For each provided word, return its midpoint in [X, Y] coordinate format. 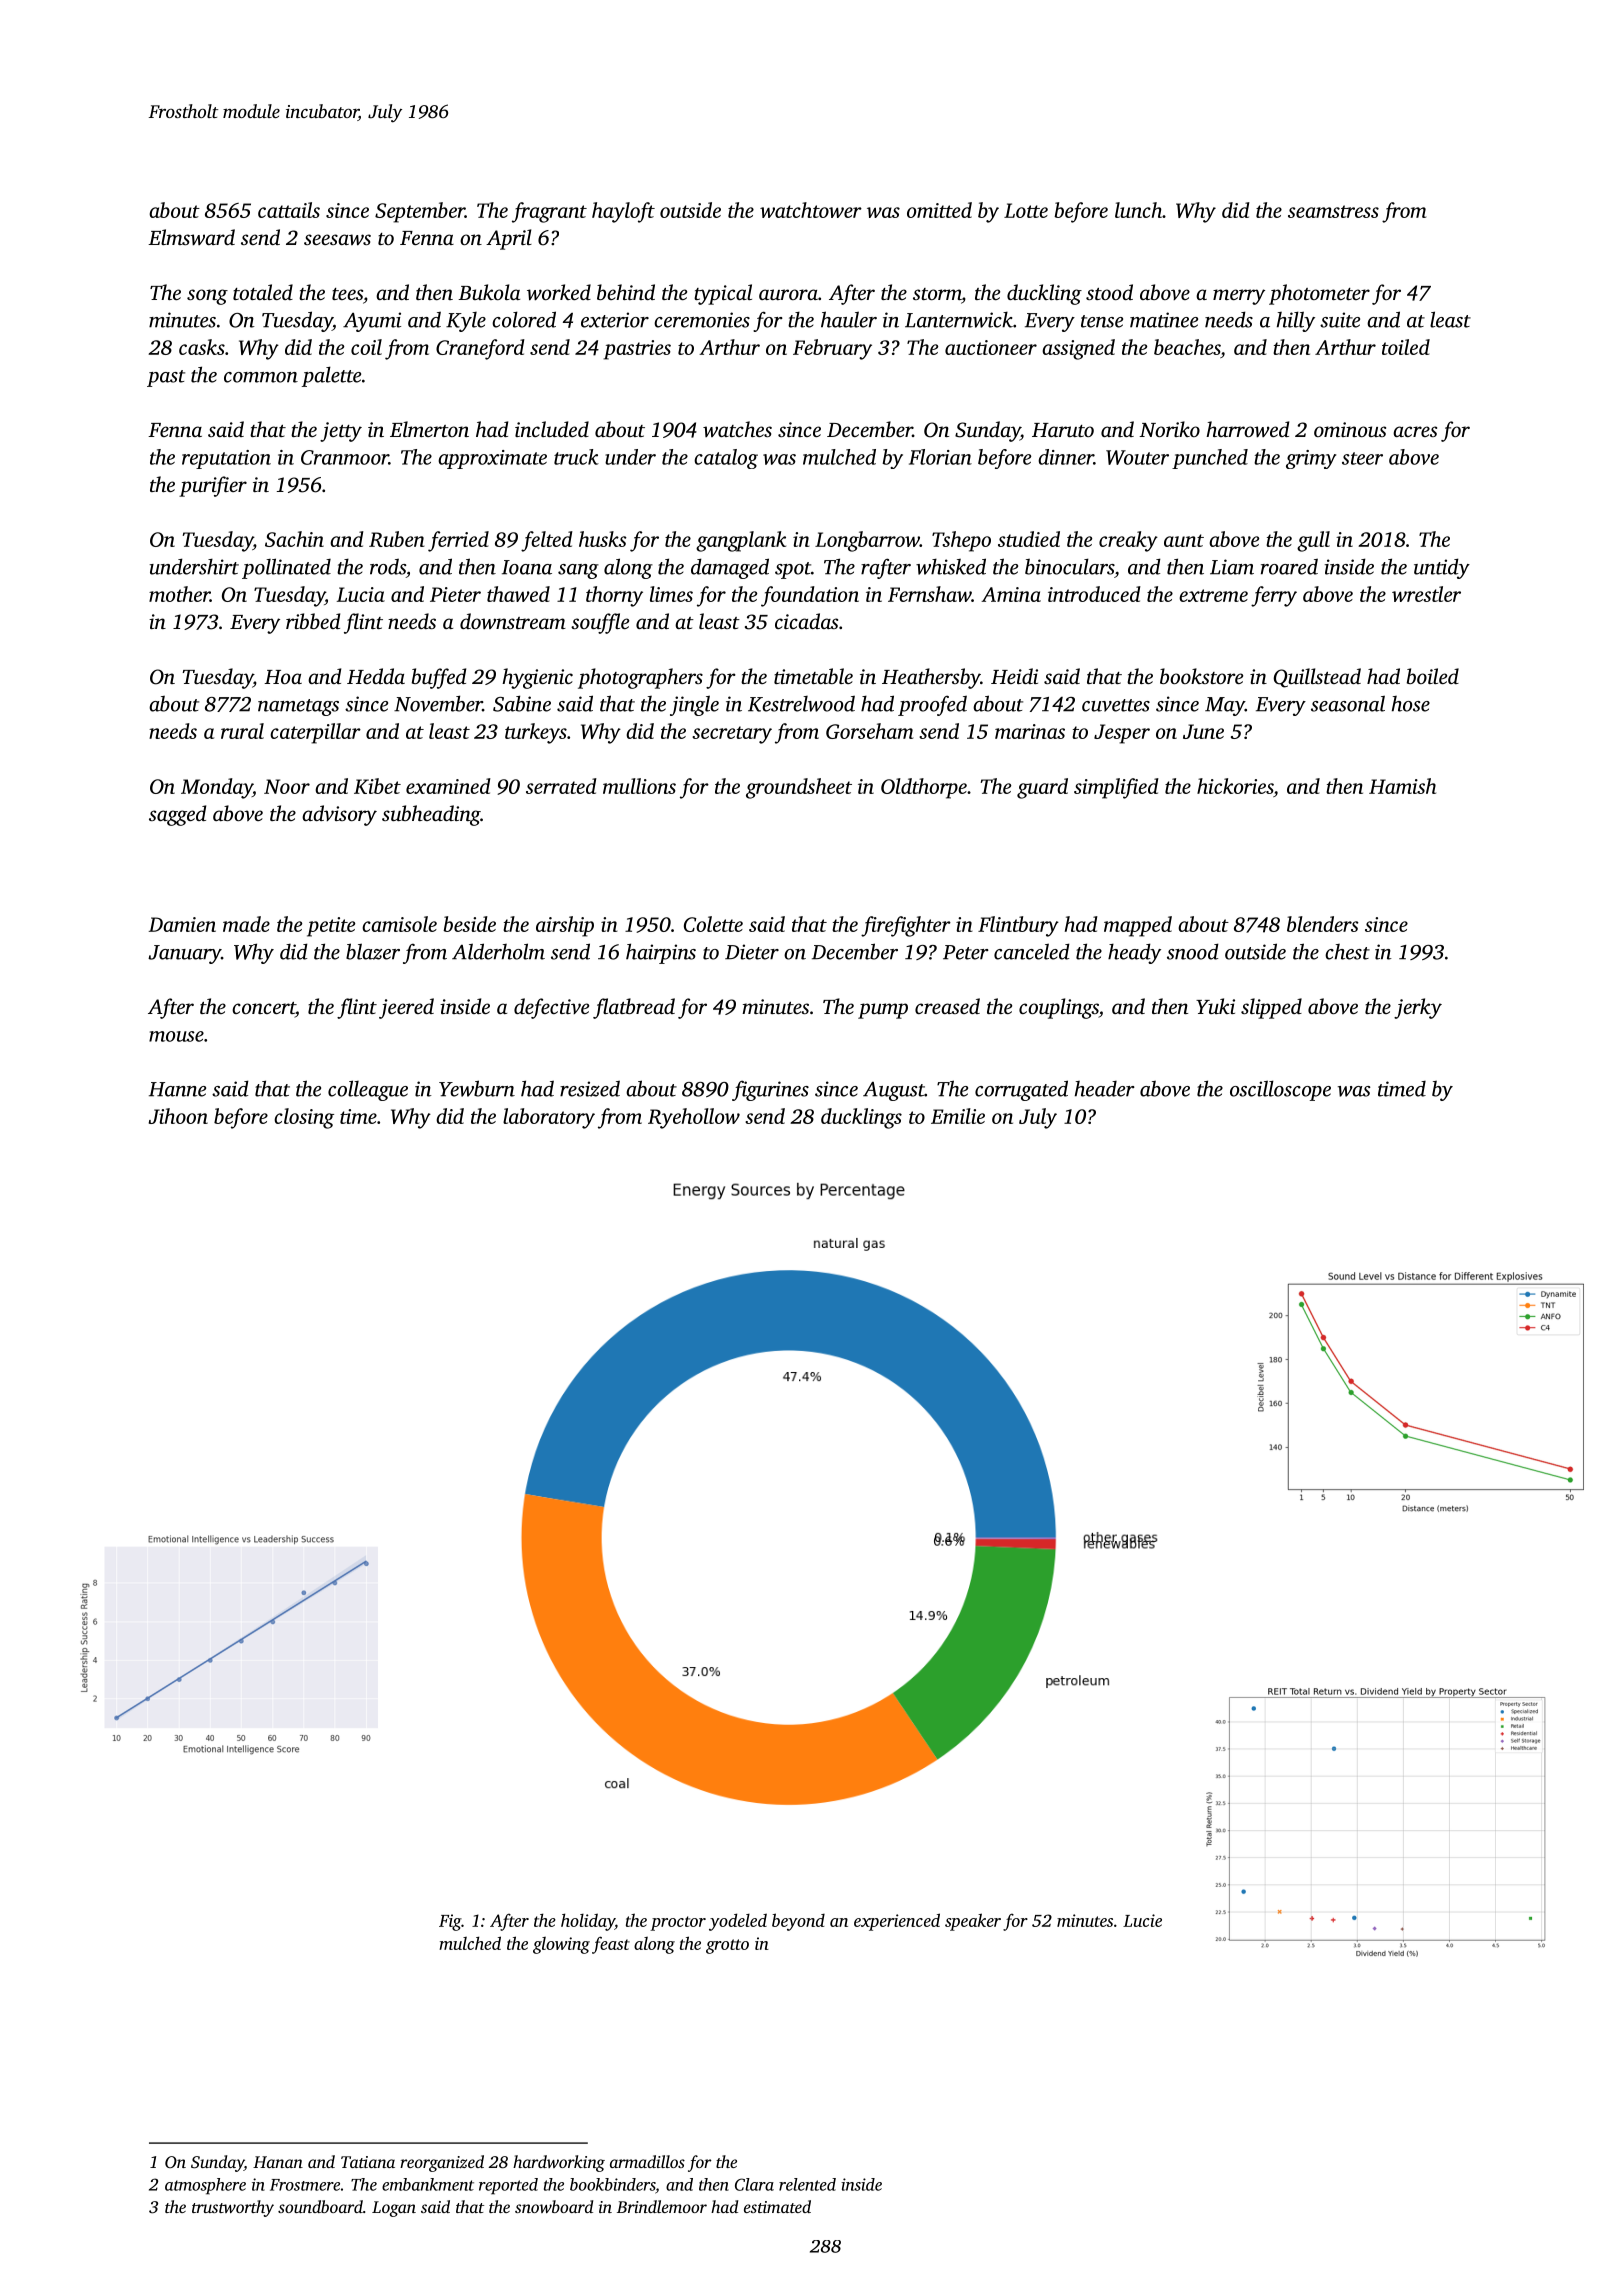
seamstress [1333, 211]
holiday [588, 1922]
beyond [798, 1922]
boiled [1433, 676]
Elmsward [191, 237]
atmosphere [205, 2186]
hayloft [623, 212]
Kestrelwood [801, 703]
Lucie [1142, 1920]
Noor [287, 786]
